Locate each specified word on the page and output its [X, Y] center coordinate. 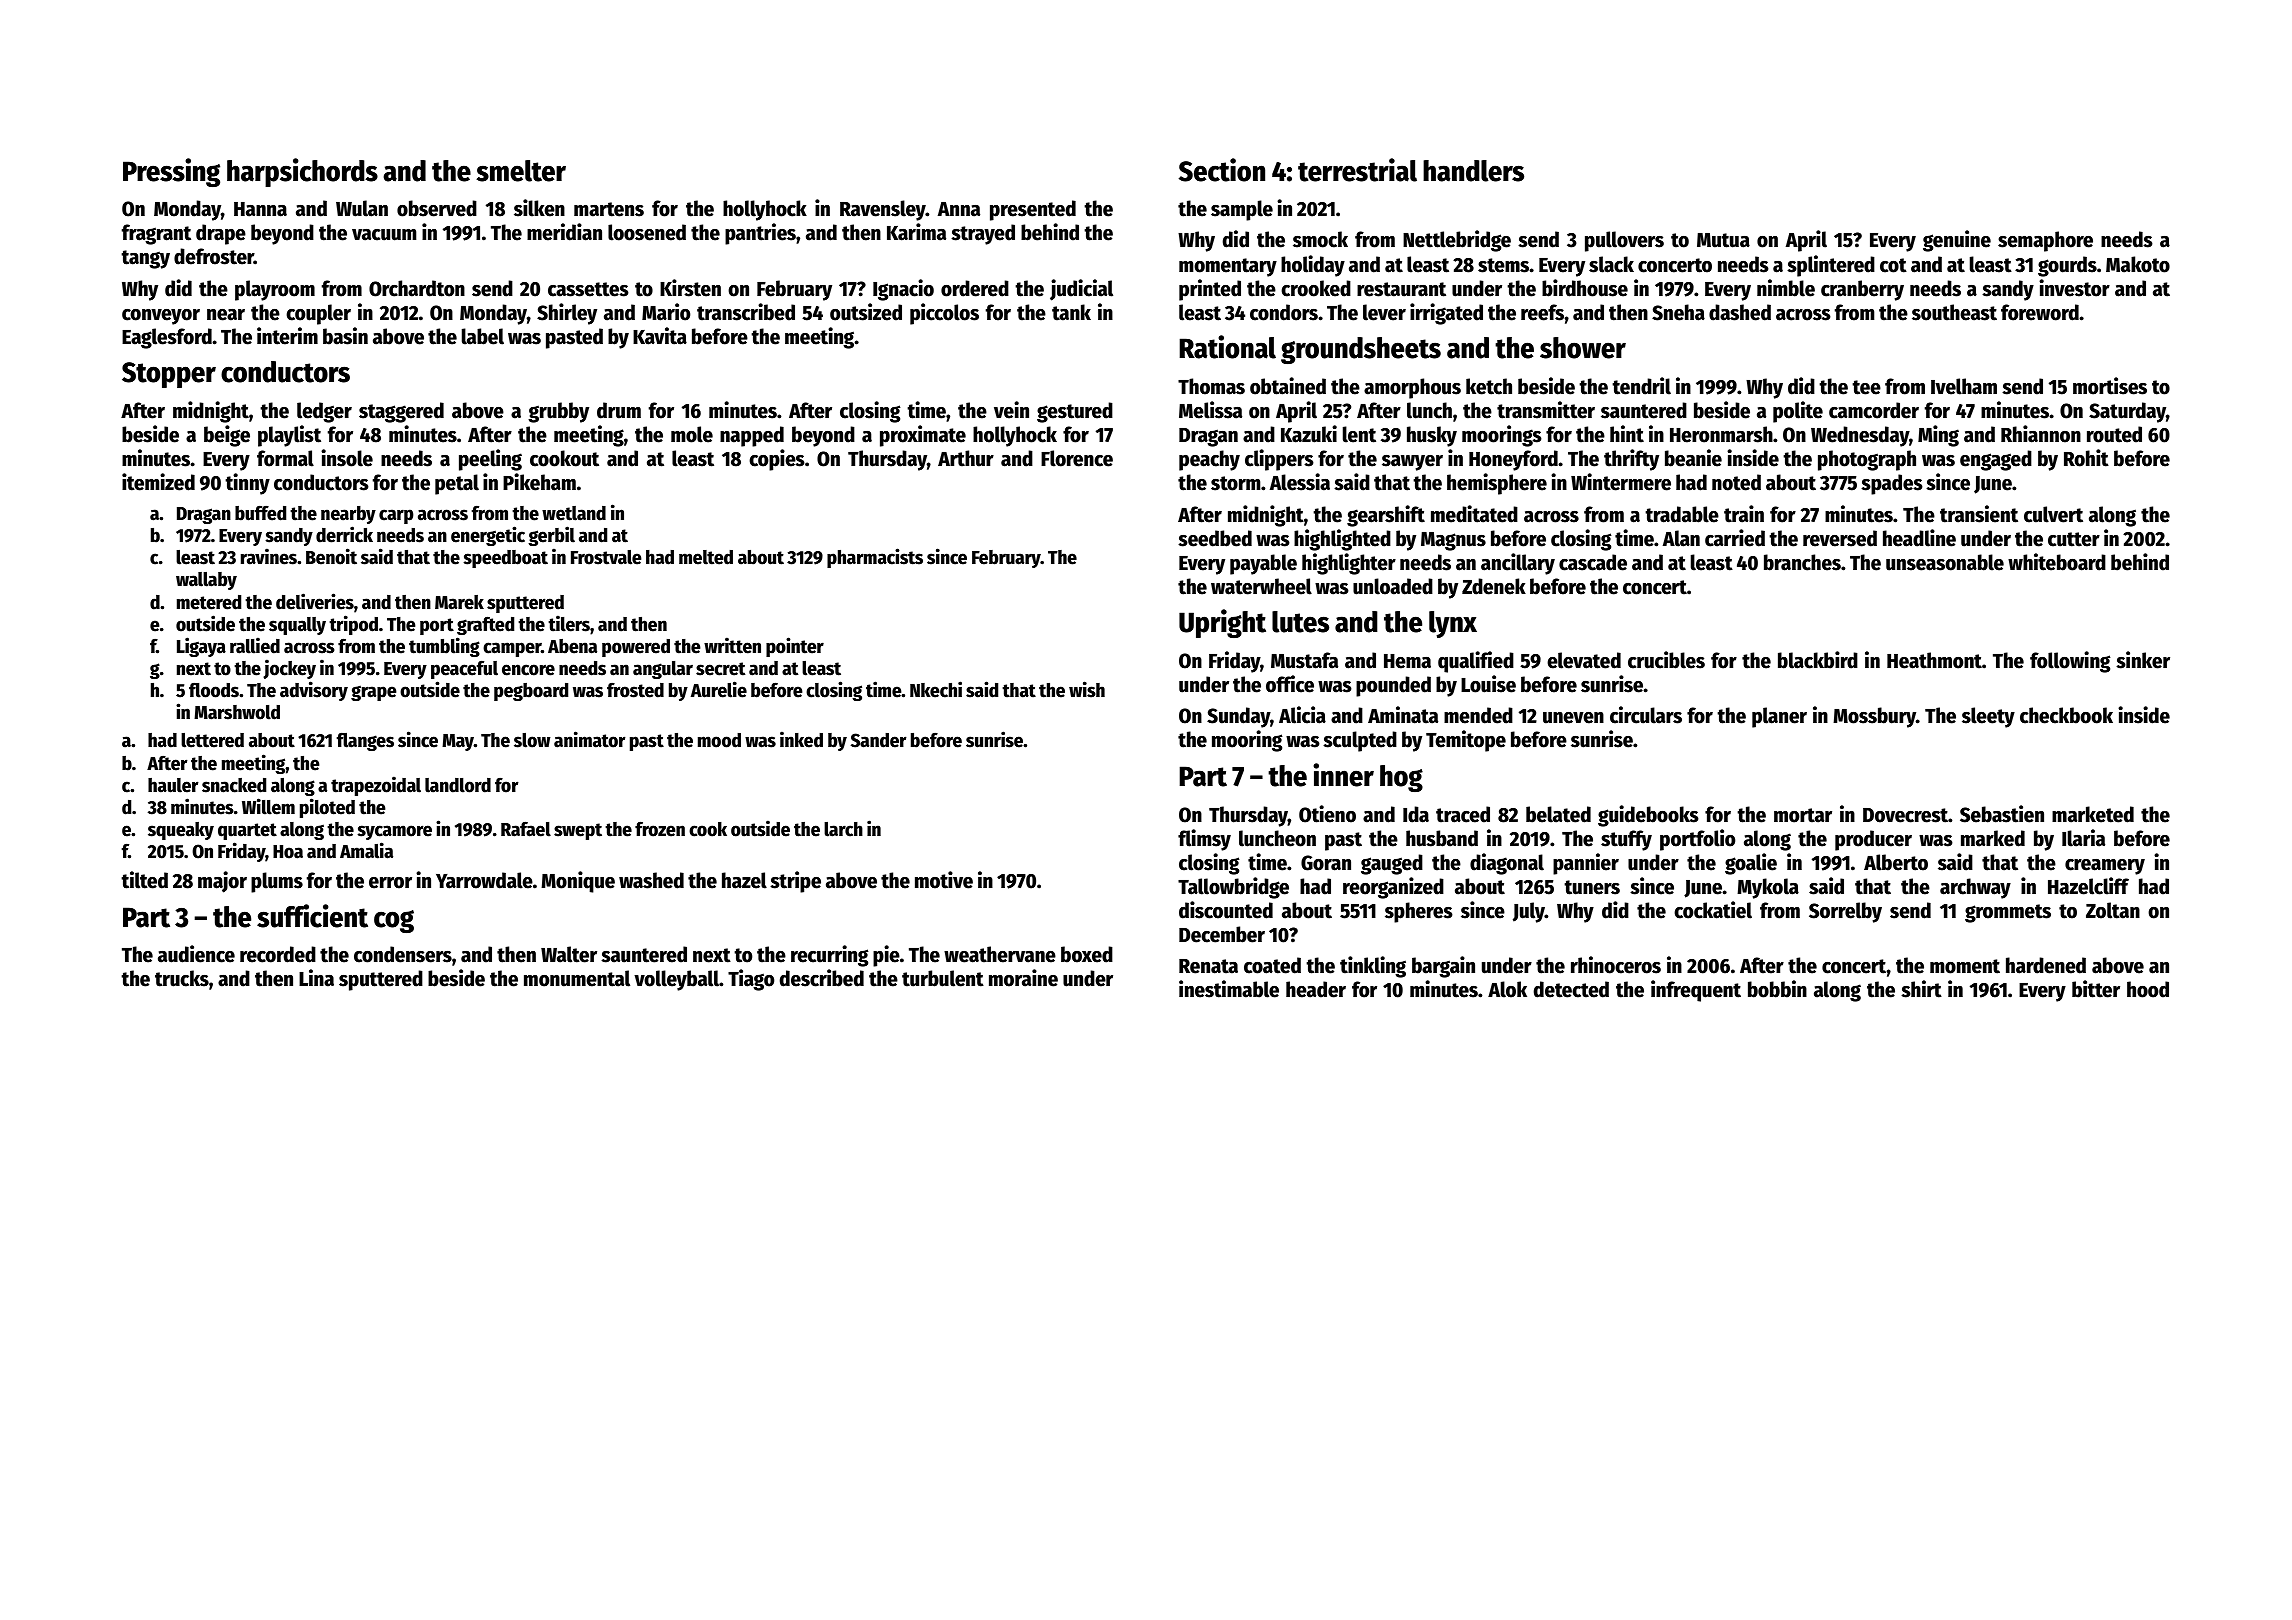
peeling [490, 460]
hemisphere [1497, 484]
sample [1242, 210]
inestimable [1229, 989]
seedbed [1215, 538]
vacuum [384, 235]
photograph [1867, 460]
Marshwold [237, 712]
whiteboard [2057, 562]
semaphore [2045, 241]
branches [1802, 562]
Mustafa [1304, 660]
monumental [577, 978]
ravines [269, 556]
